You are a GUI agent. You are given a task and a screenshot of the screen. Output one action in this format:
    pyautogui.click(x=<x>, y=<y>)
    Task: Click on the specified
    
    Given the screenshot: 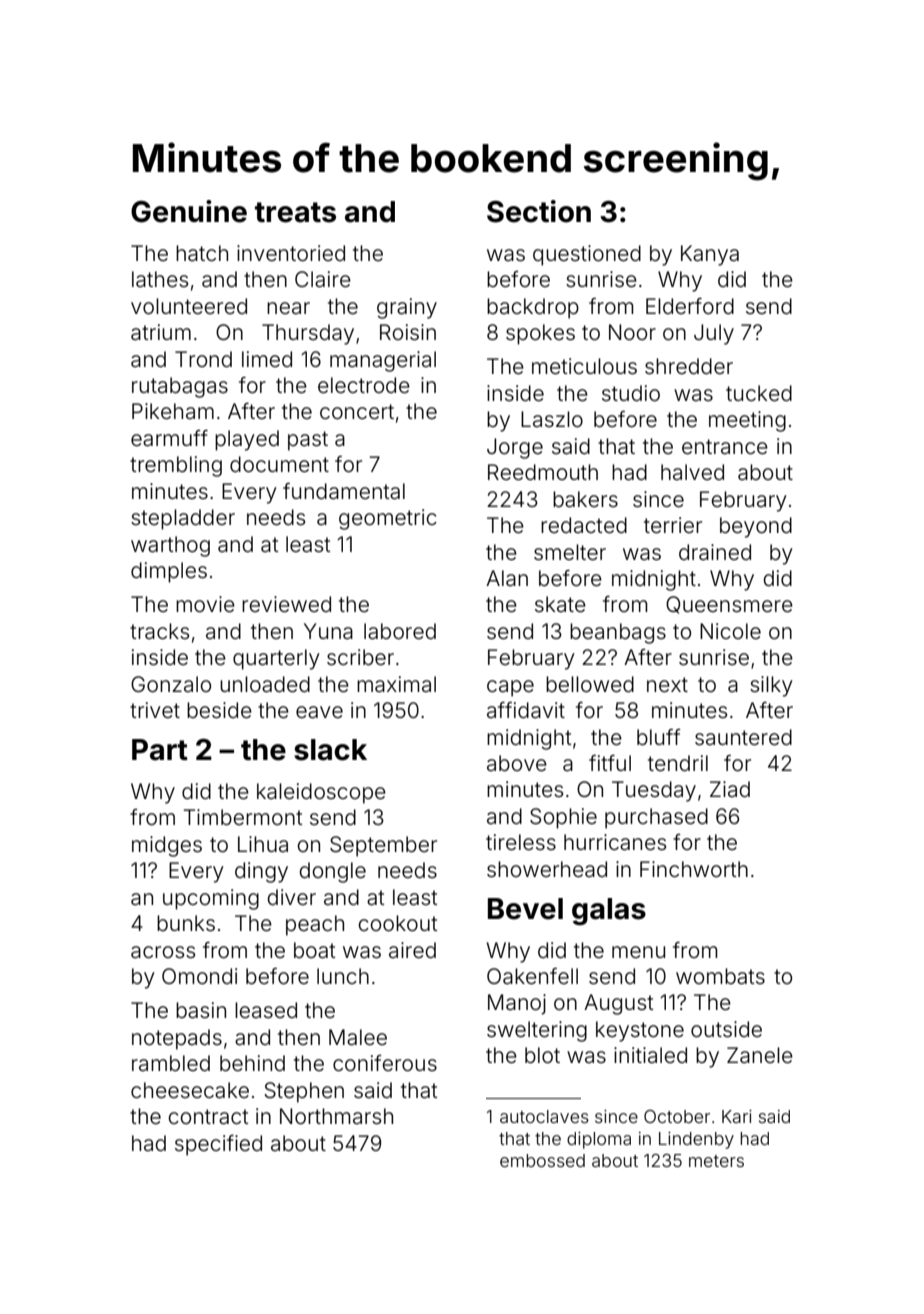 What is the action you would take?
    pyautogui.click(x=218, y=1145)
